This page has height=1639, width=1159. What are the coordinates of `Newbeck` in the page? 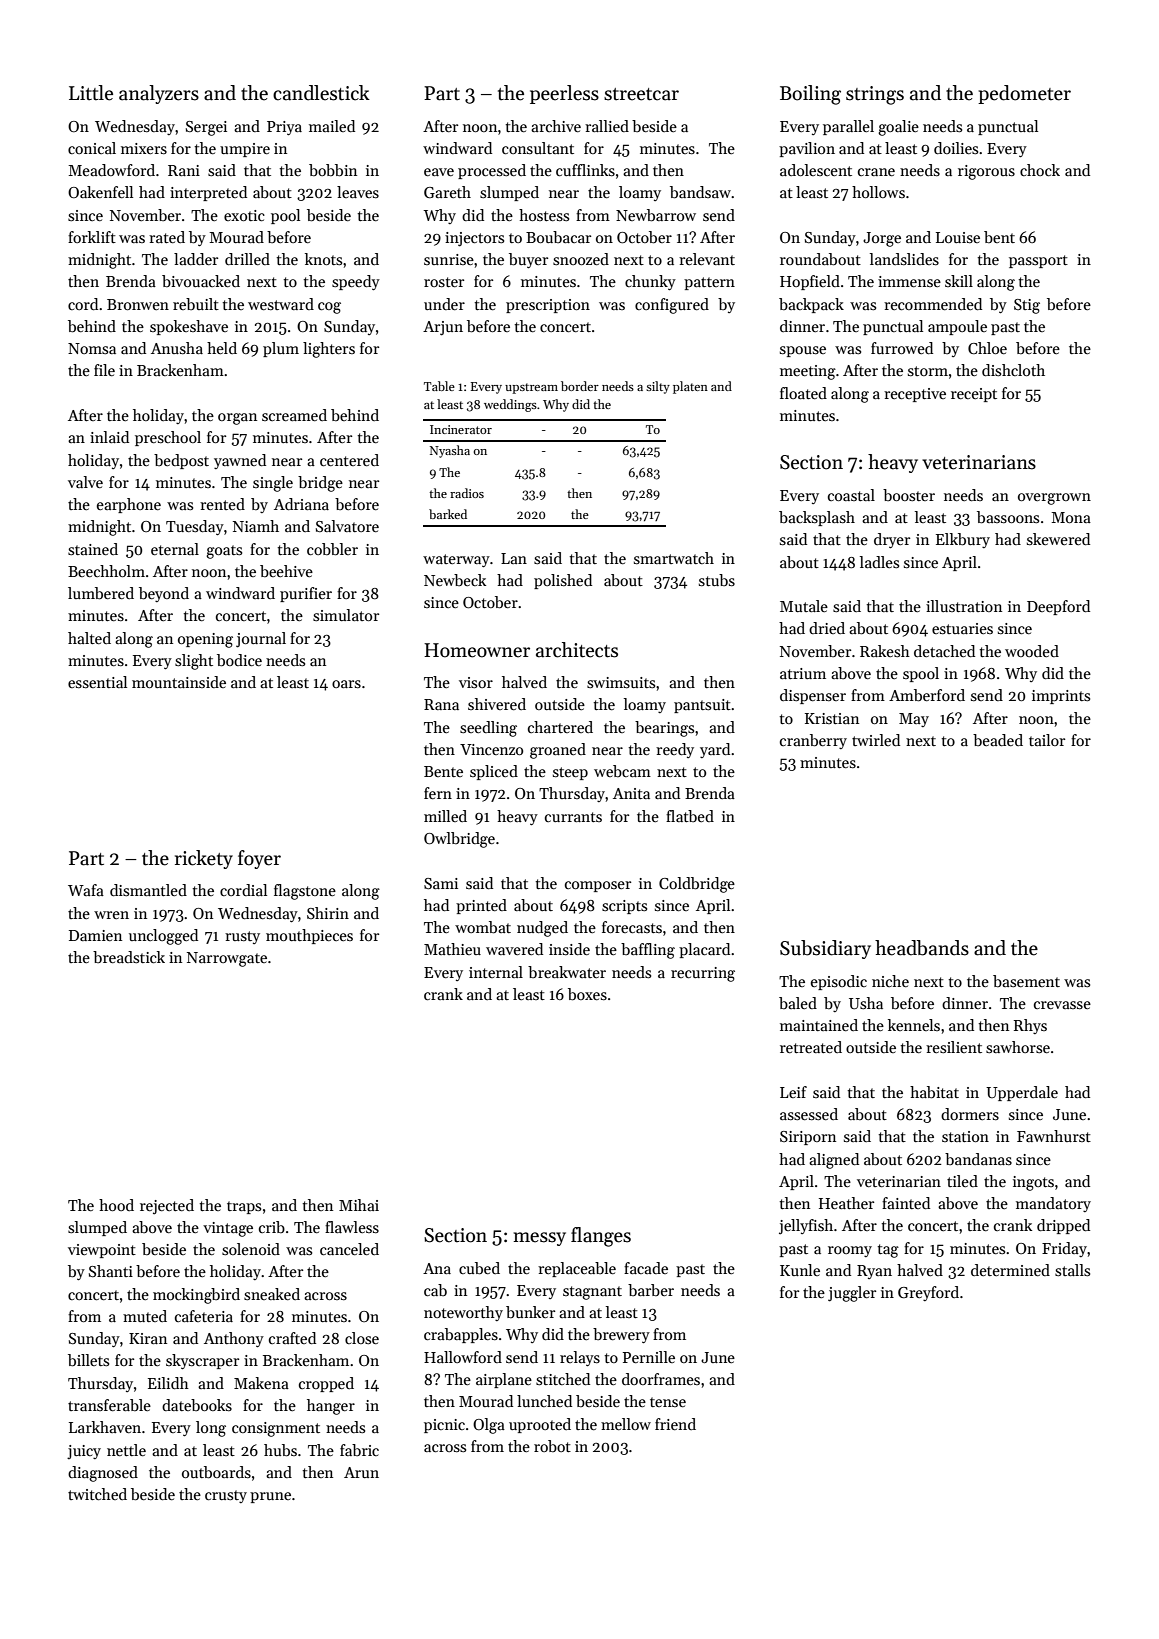 It's located at (455, 580).
